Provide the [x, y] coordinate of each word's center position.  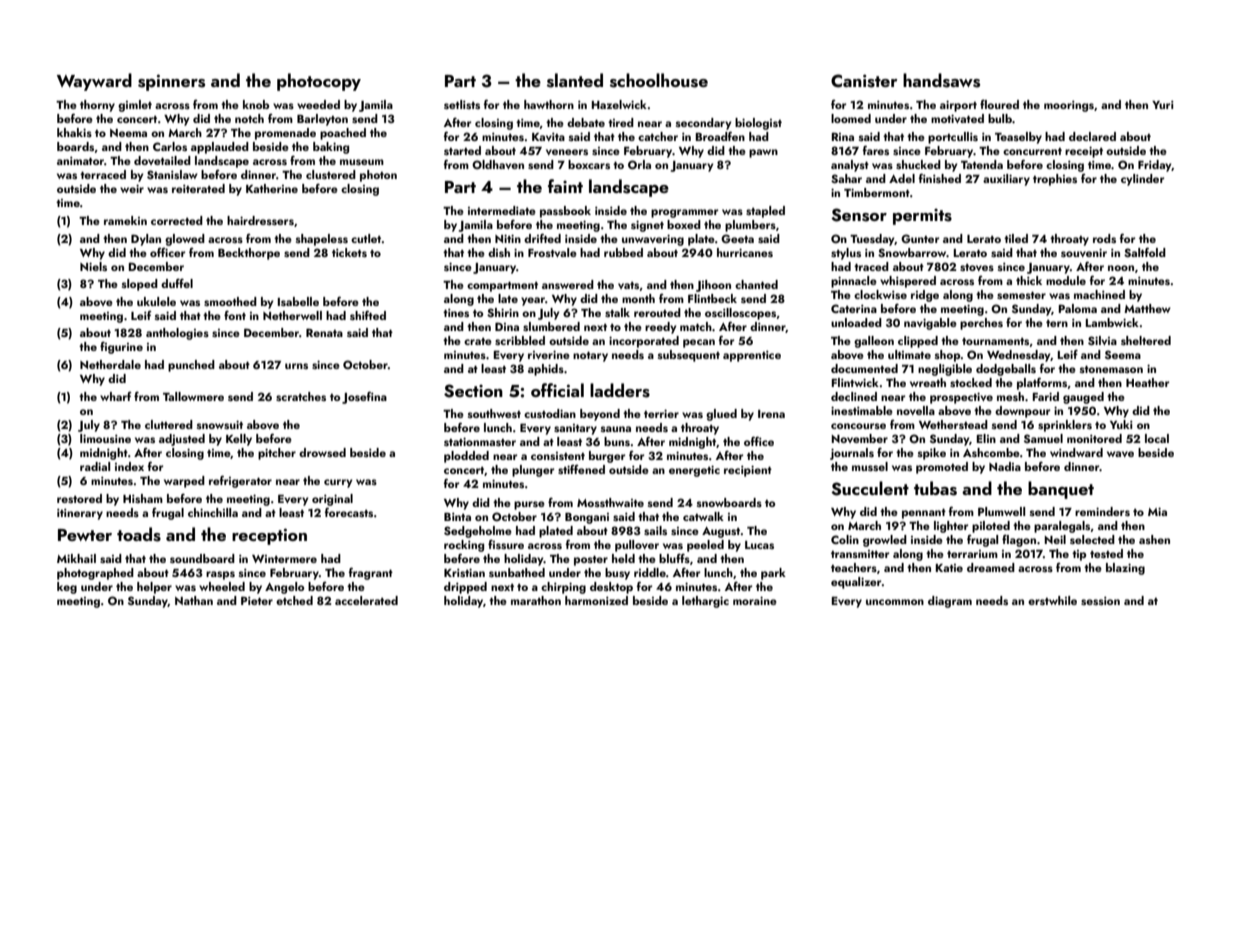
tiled [1016, 238]
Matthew [1147, 308]
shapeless [322, 240]
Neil [1055, 539]
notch [249, 118]
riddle [650, 572]
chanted [756, 284]
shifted [368, 315]
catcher [658, 136]
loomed [851, 118]
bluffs [674, 558]
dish [499, 252]
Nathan [194, 600]
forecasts [349, 512]
